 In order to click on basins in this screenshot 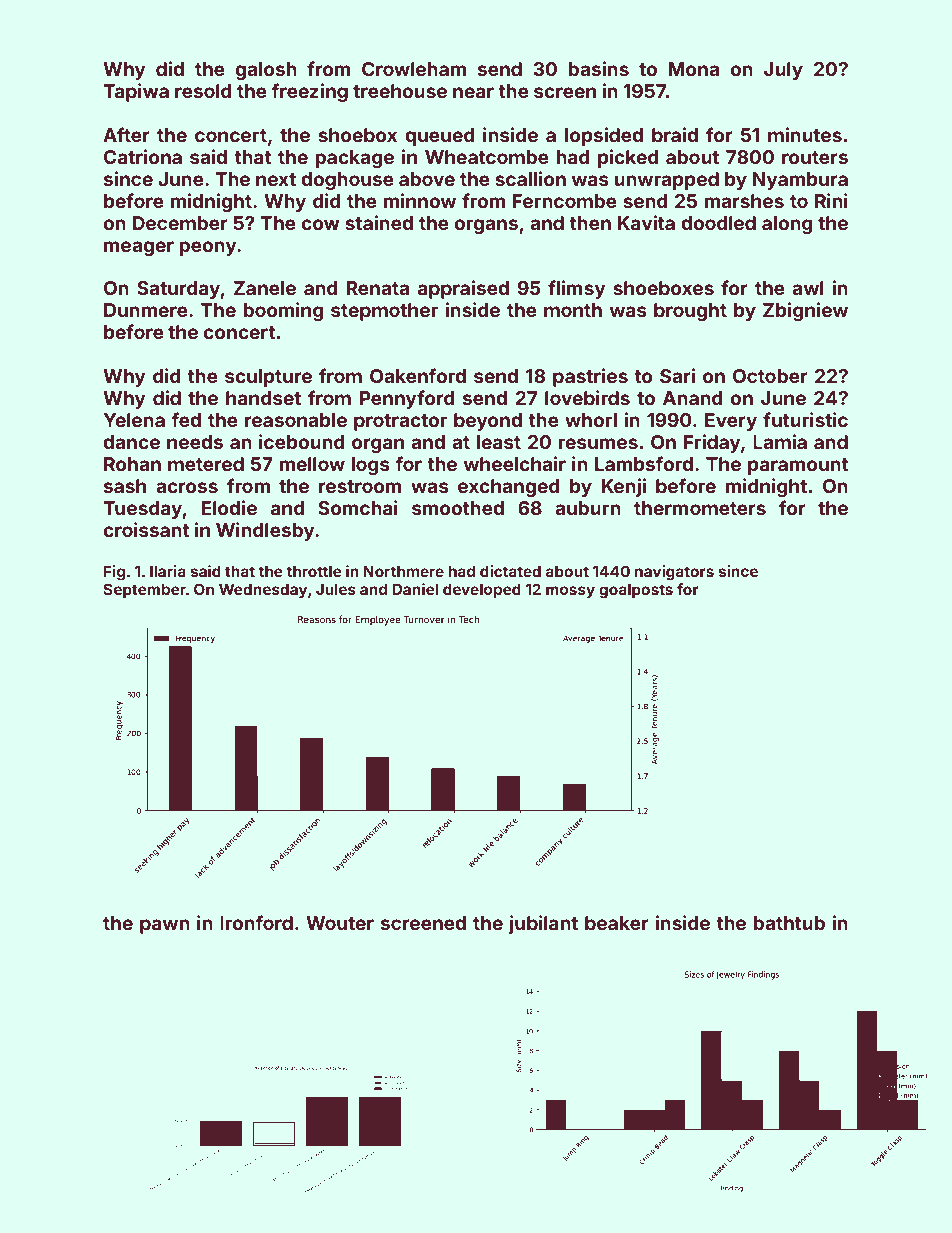, I will do `click(599, 68)`.
